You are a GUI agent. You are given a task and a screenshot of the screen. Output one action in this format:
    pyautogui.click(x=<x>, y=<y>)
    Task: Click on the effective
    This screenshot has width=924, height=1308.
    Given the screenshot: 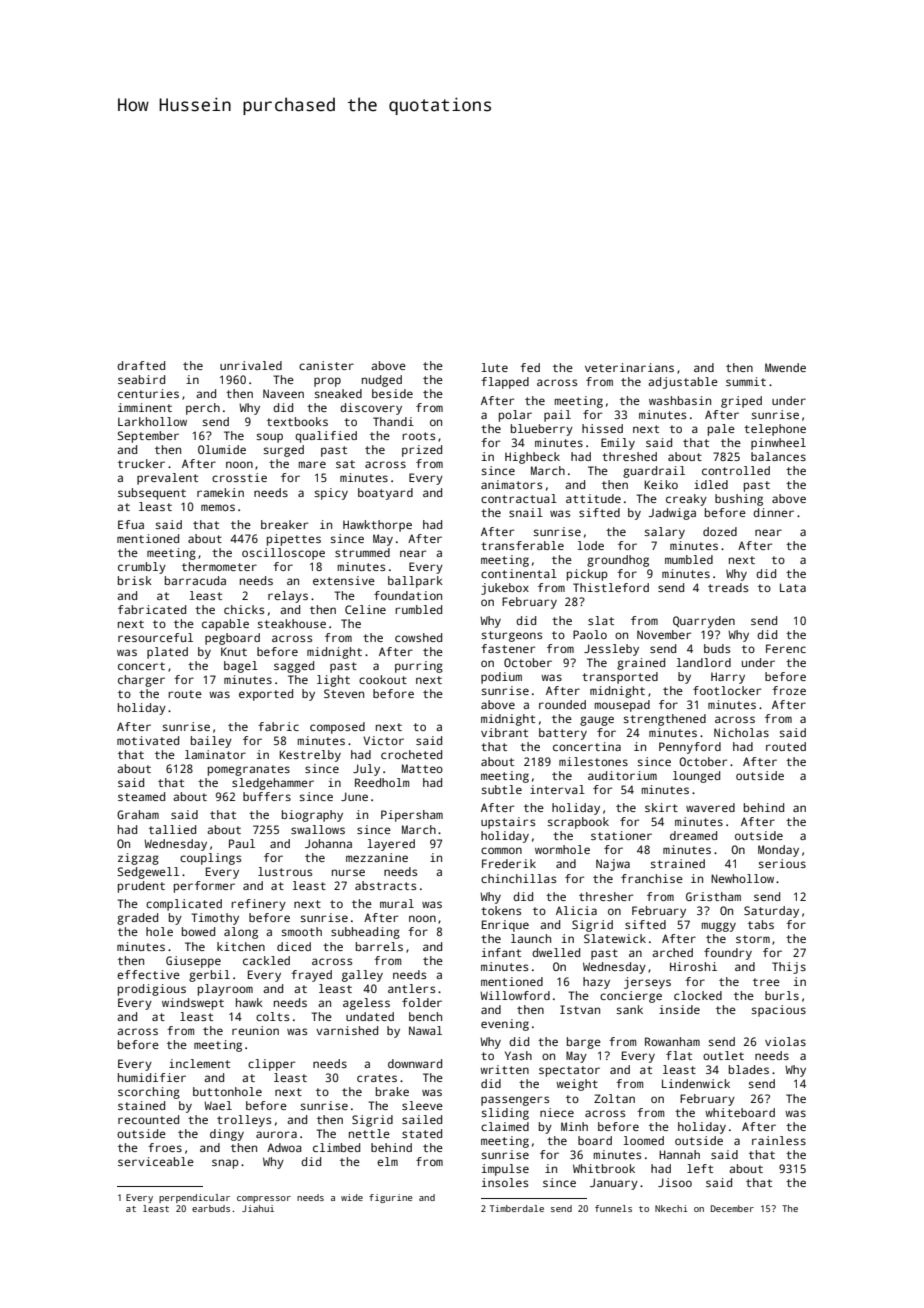 What is the action you would take?
    pyautogui.click(x=148, y=974)
